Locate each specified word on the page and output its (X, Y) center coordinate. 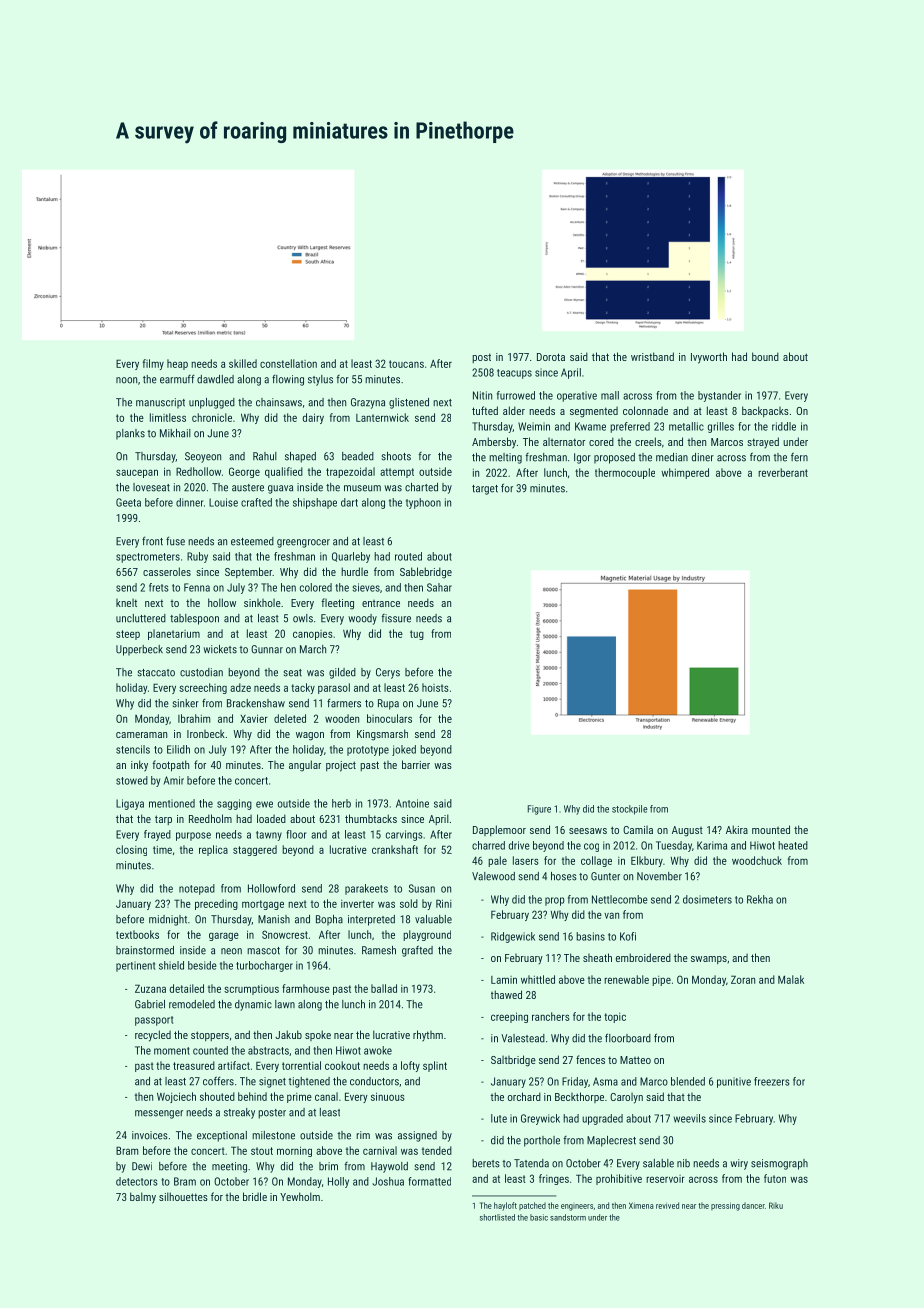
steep (128, 635)
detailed (187, 988)
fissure (396, 618)
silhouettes (183, 1196)
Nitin (482, 395)
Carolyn (626, 1098)
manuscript (160, 403)
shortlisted (497, 1217)
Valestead (523, 1038)
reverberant (783, 472)
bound (765, 356)
